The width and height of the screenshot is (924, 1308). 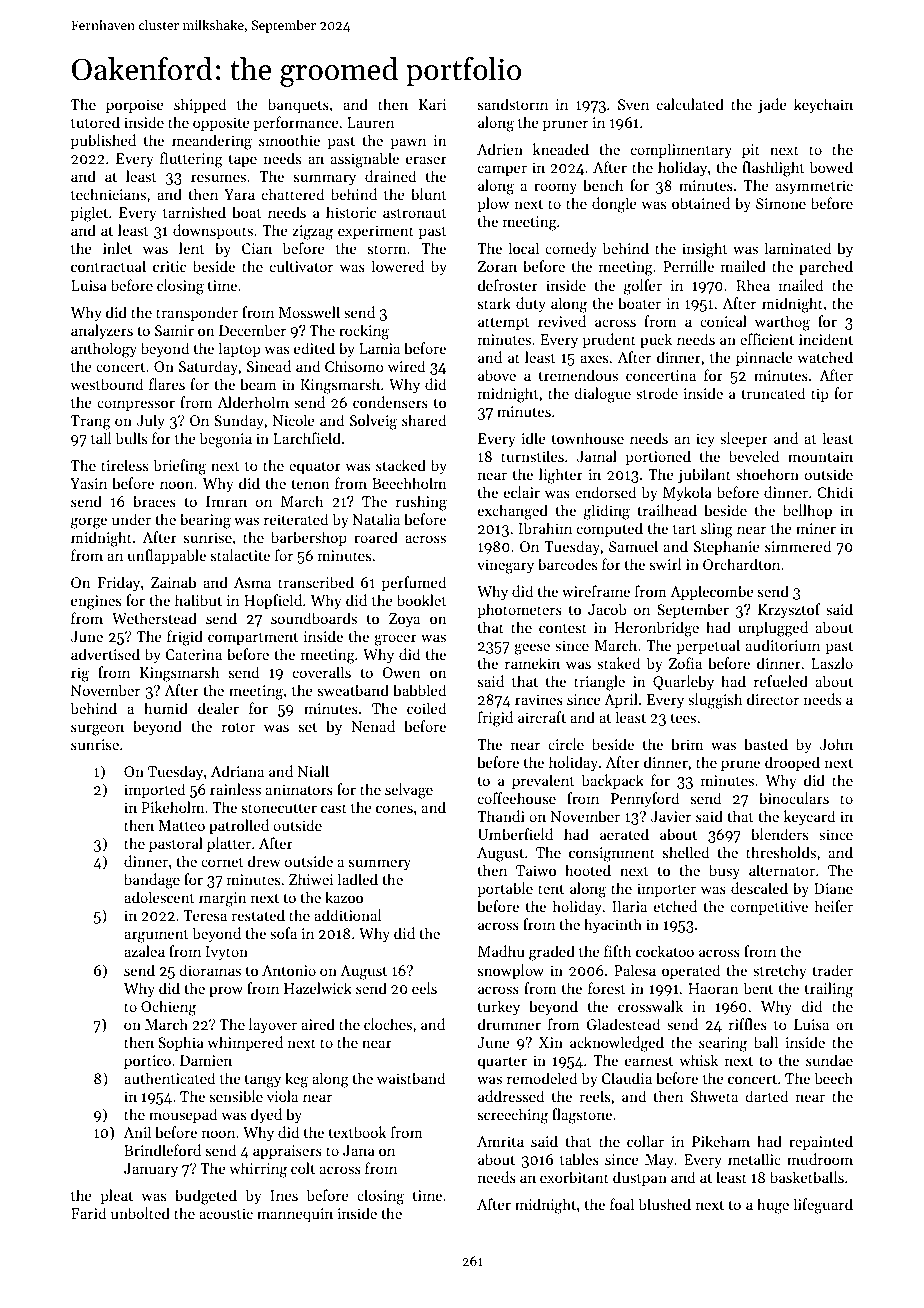 What do you see at coordinates (239, 194) in the screenshot?
I see `Yara` at bounding box center [239, 194].
